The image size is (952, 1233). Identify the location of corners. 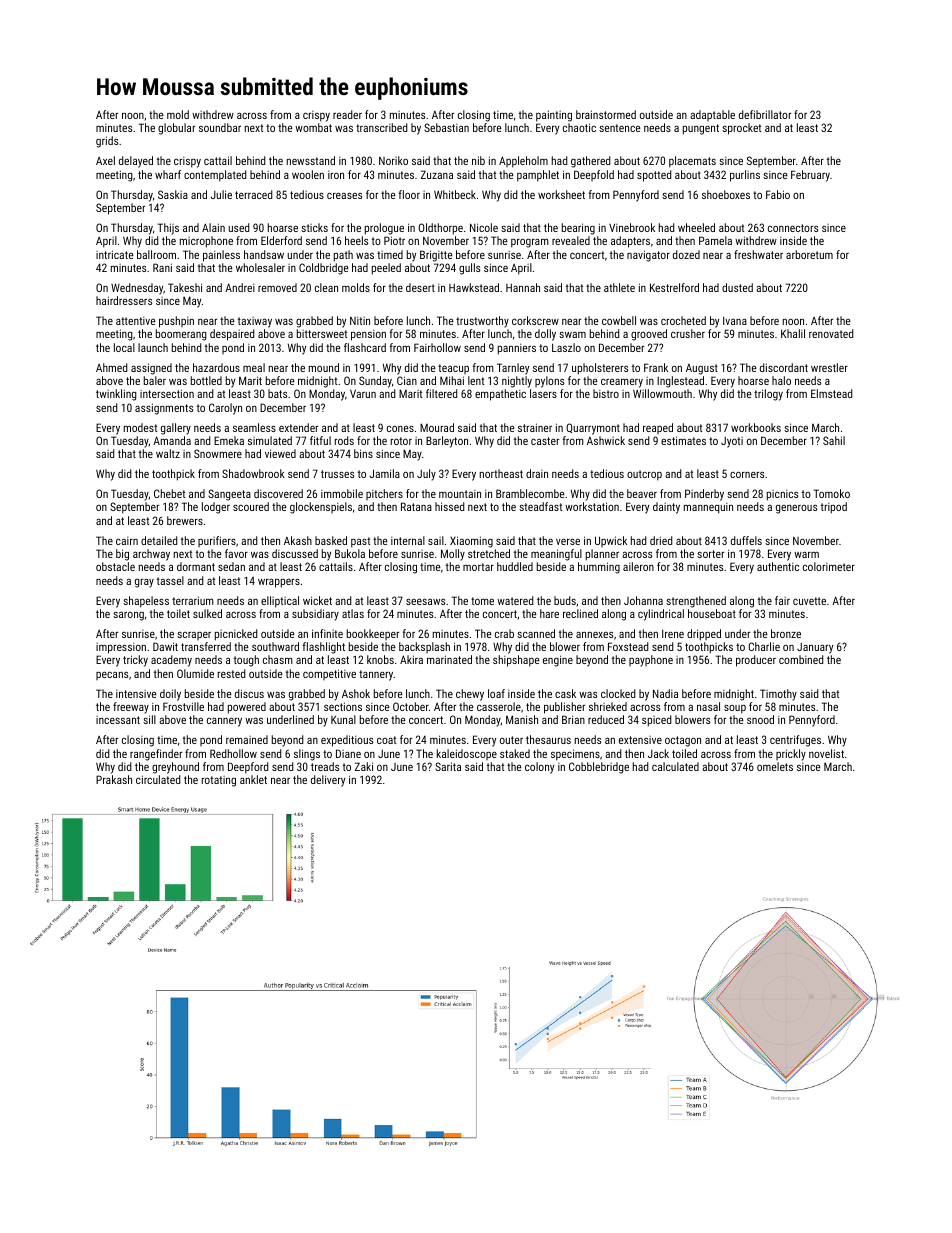
(747, 474).
